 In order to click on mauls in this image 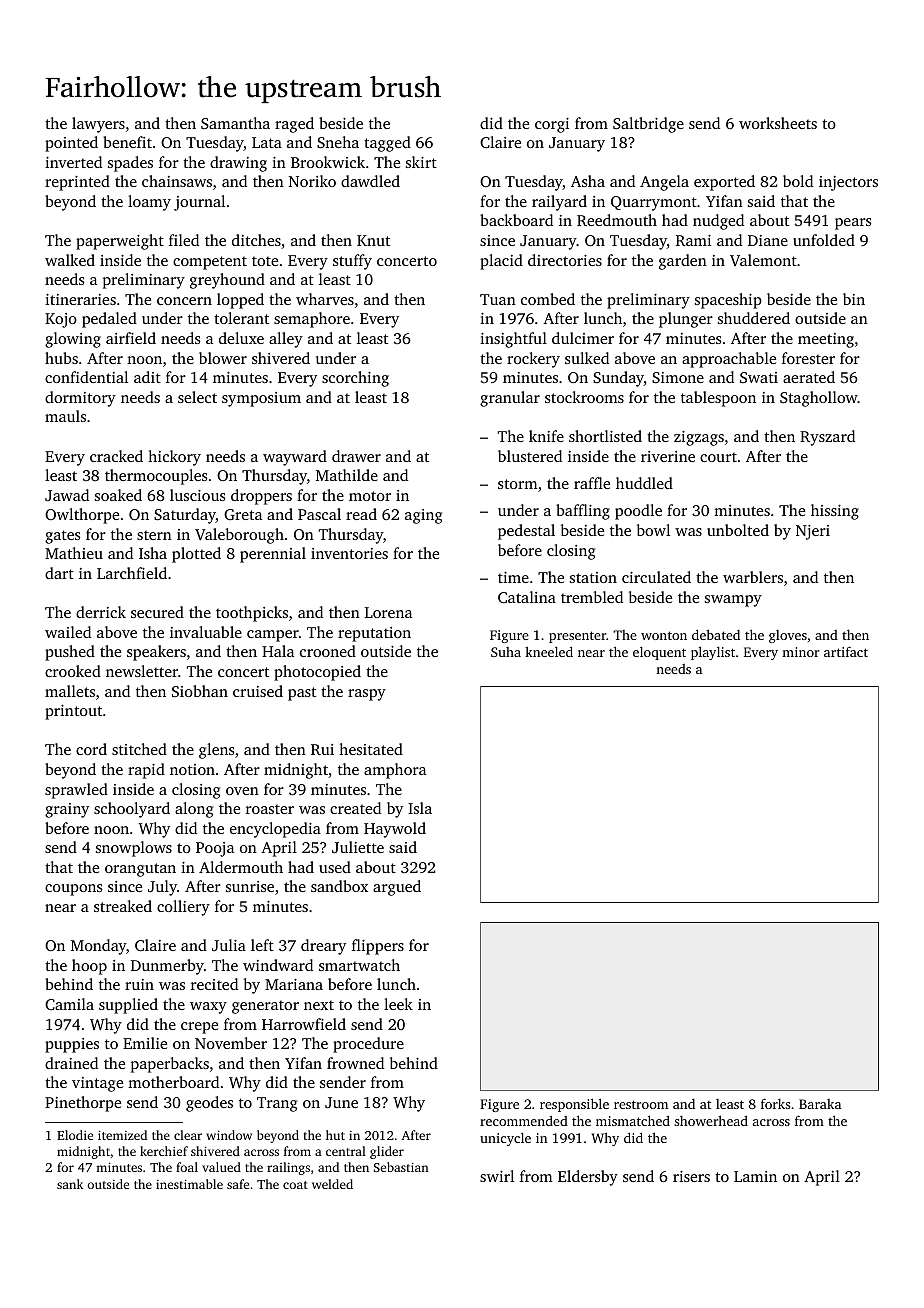, I will do `click(65, 416)`.
